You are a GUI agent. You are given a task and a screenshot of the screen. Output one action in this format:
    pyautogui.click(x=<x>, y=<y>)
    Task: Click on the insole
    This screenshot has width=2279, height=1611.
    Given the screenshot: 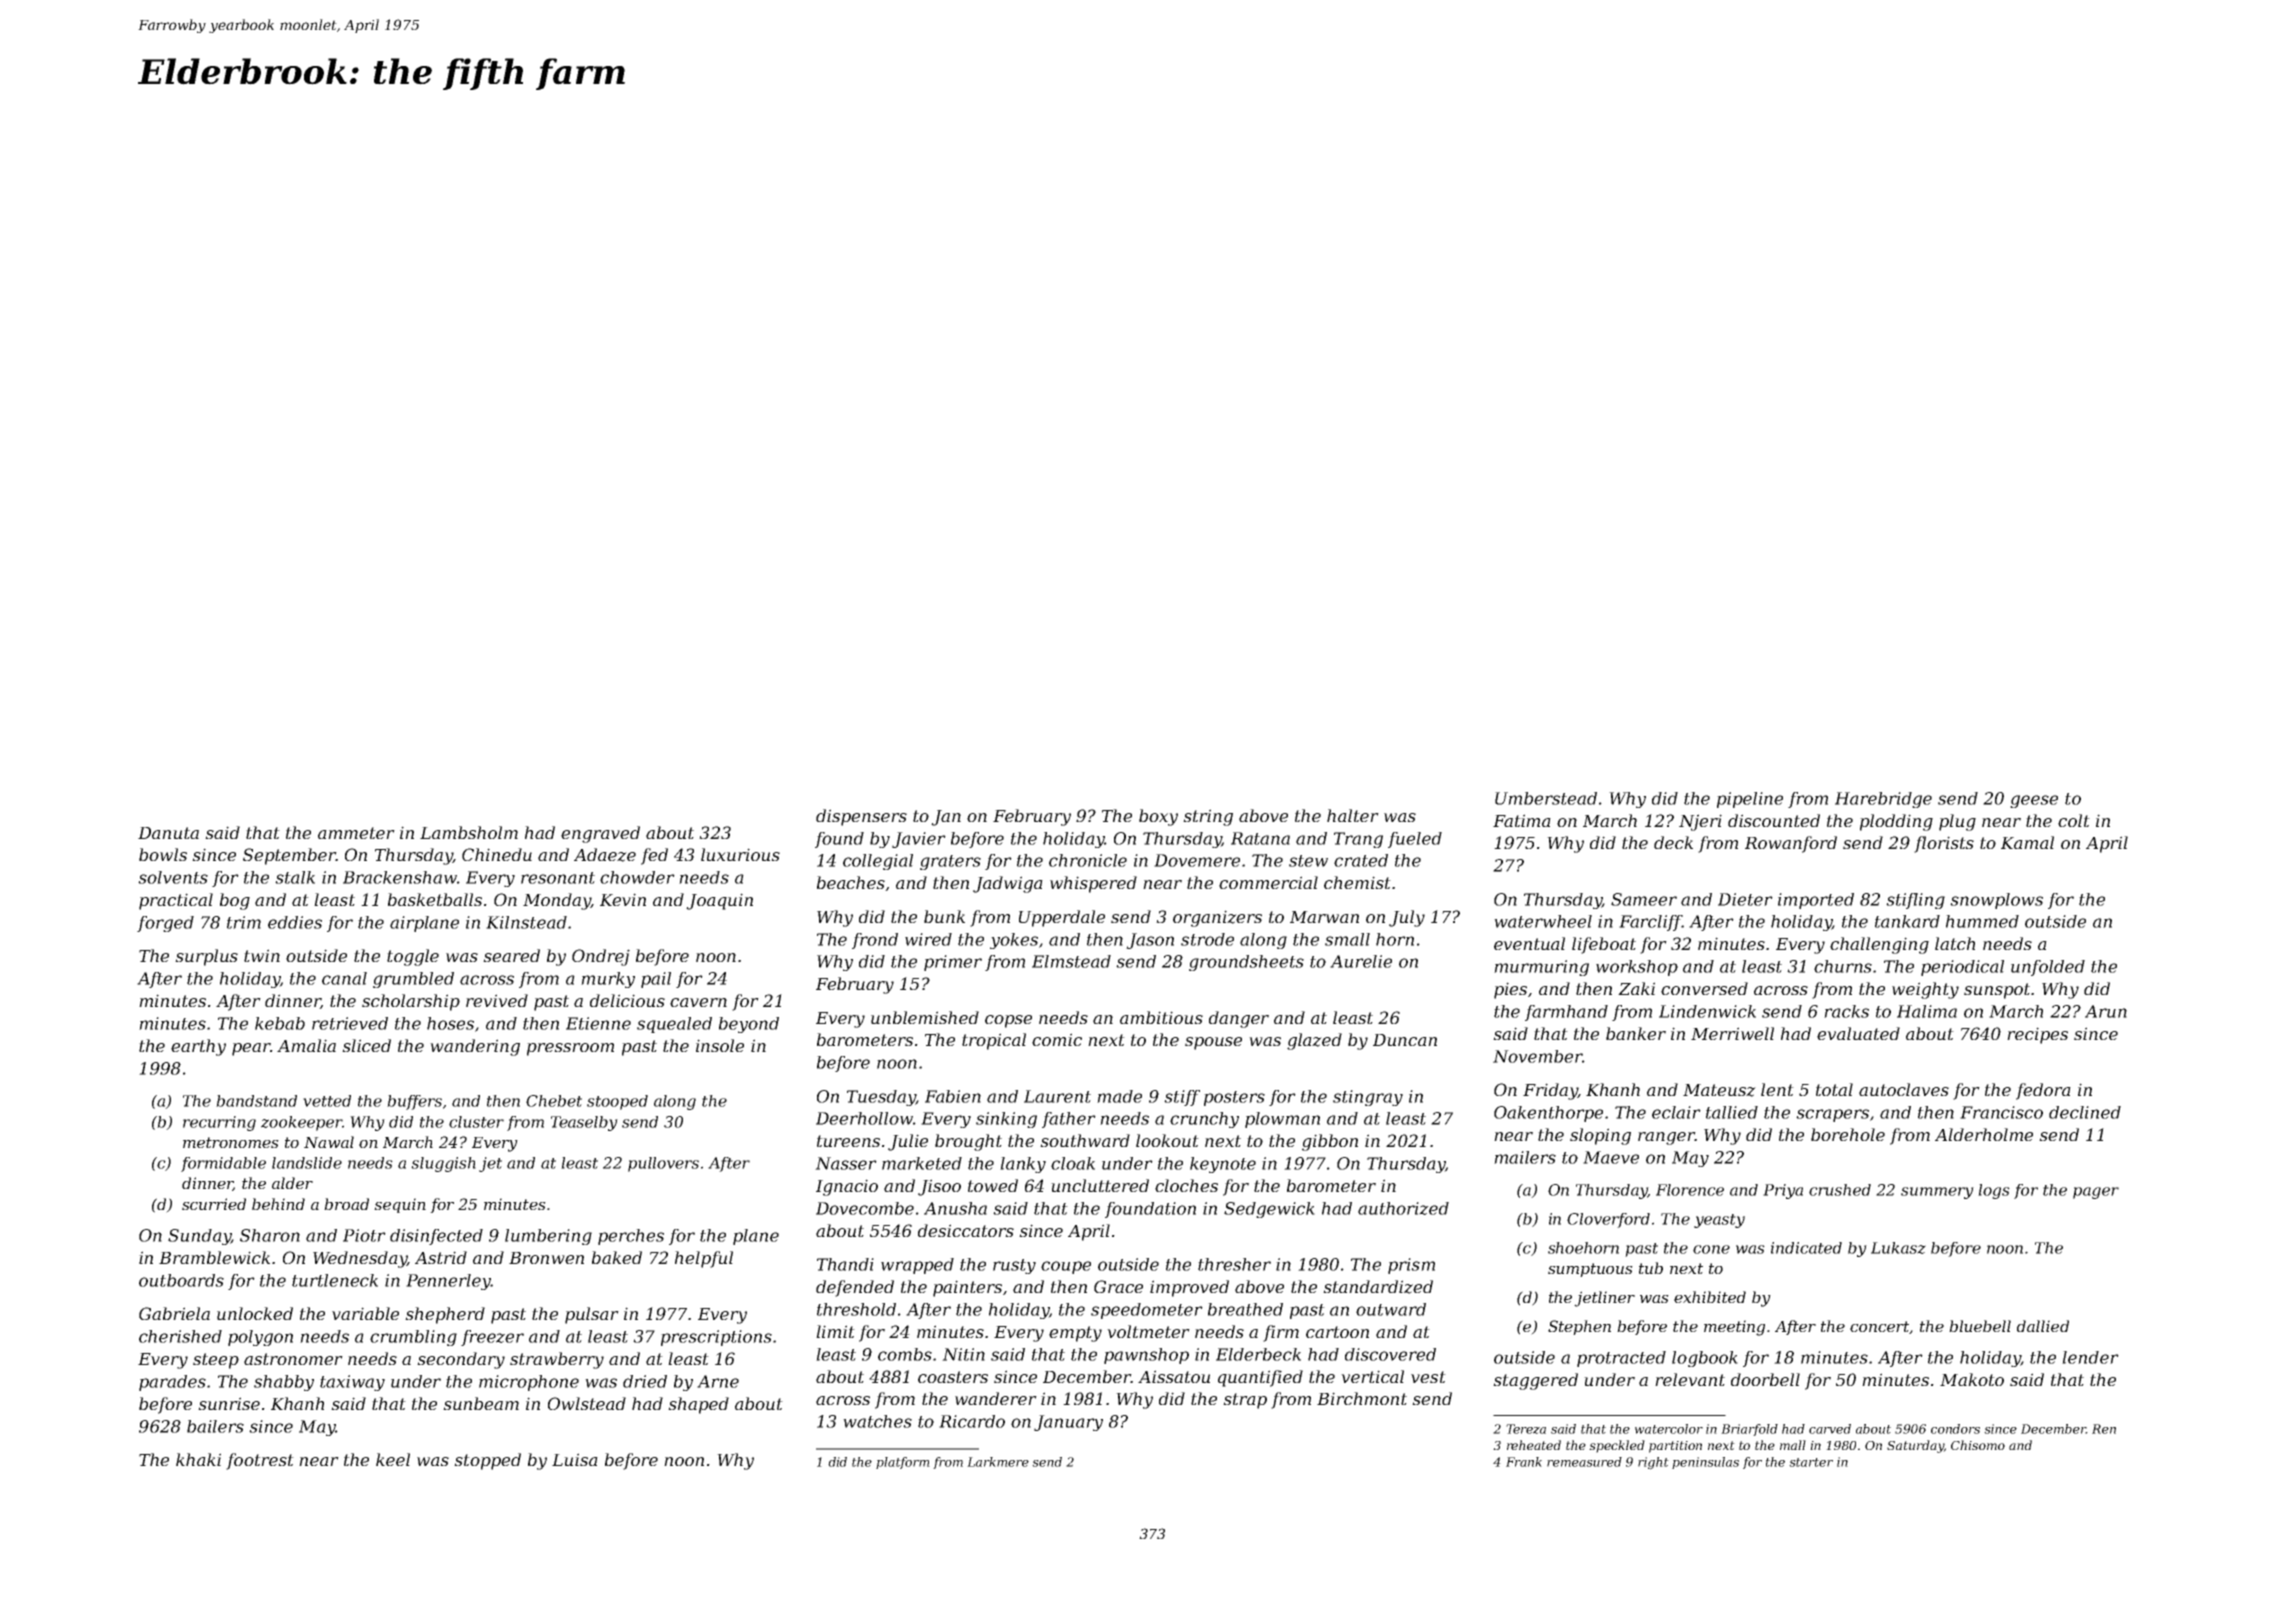 What is the action you would take?
    pyautogui.click(x=720, y=1045)
